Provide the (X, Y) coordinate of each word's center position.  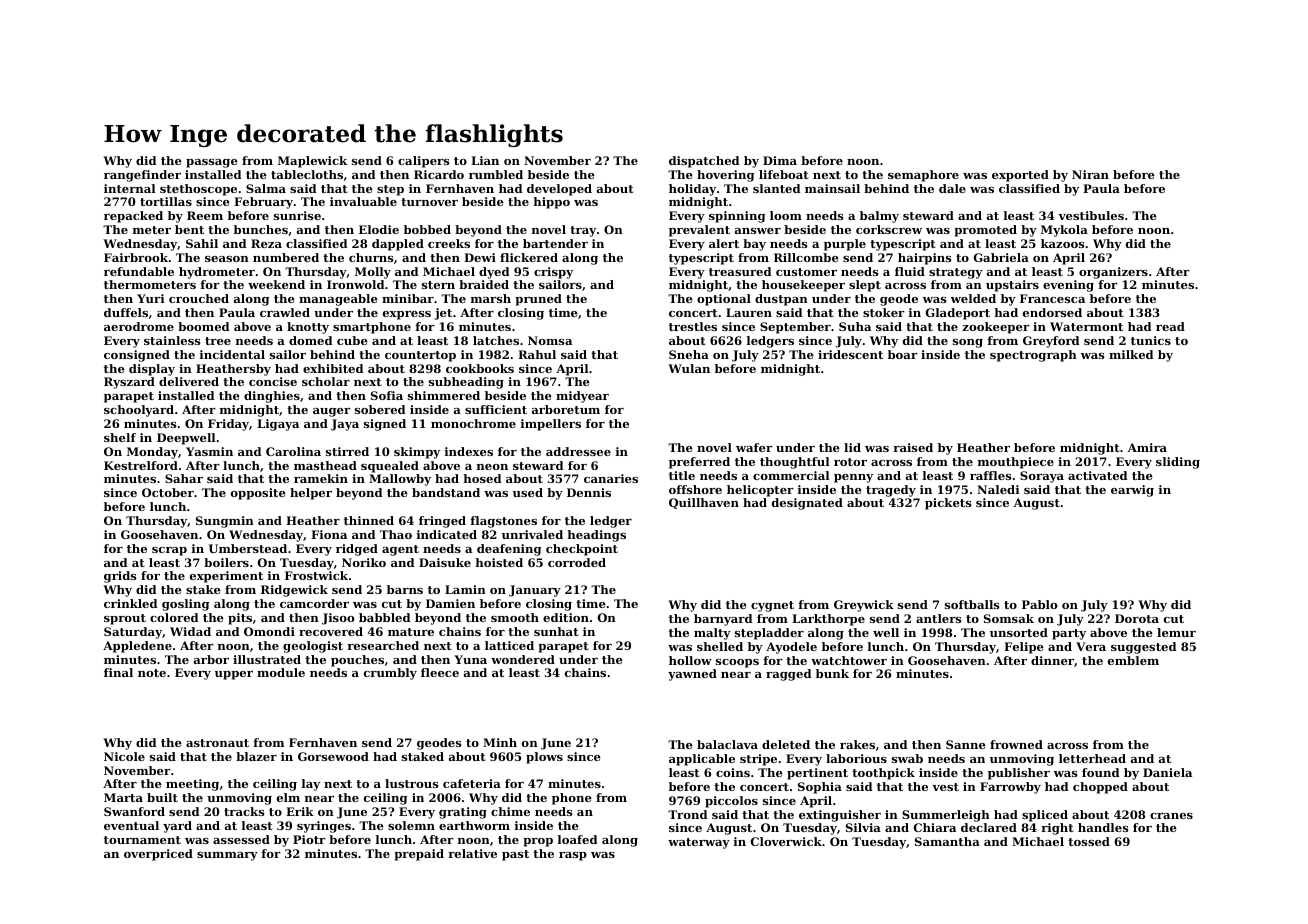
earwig (1132, 491)
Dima (780, 160)
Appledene (137, 647)
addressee (578, 451)
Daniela (1167, 772)
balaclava (727, 744)
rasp (573, 856)
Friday (228, 425)
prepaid (419, 855)
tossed (1089, 841)
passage (212, 163)
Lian (485, 160)
